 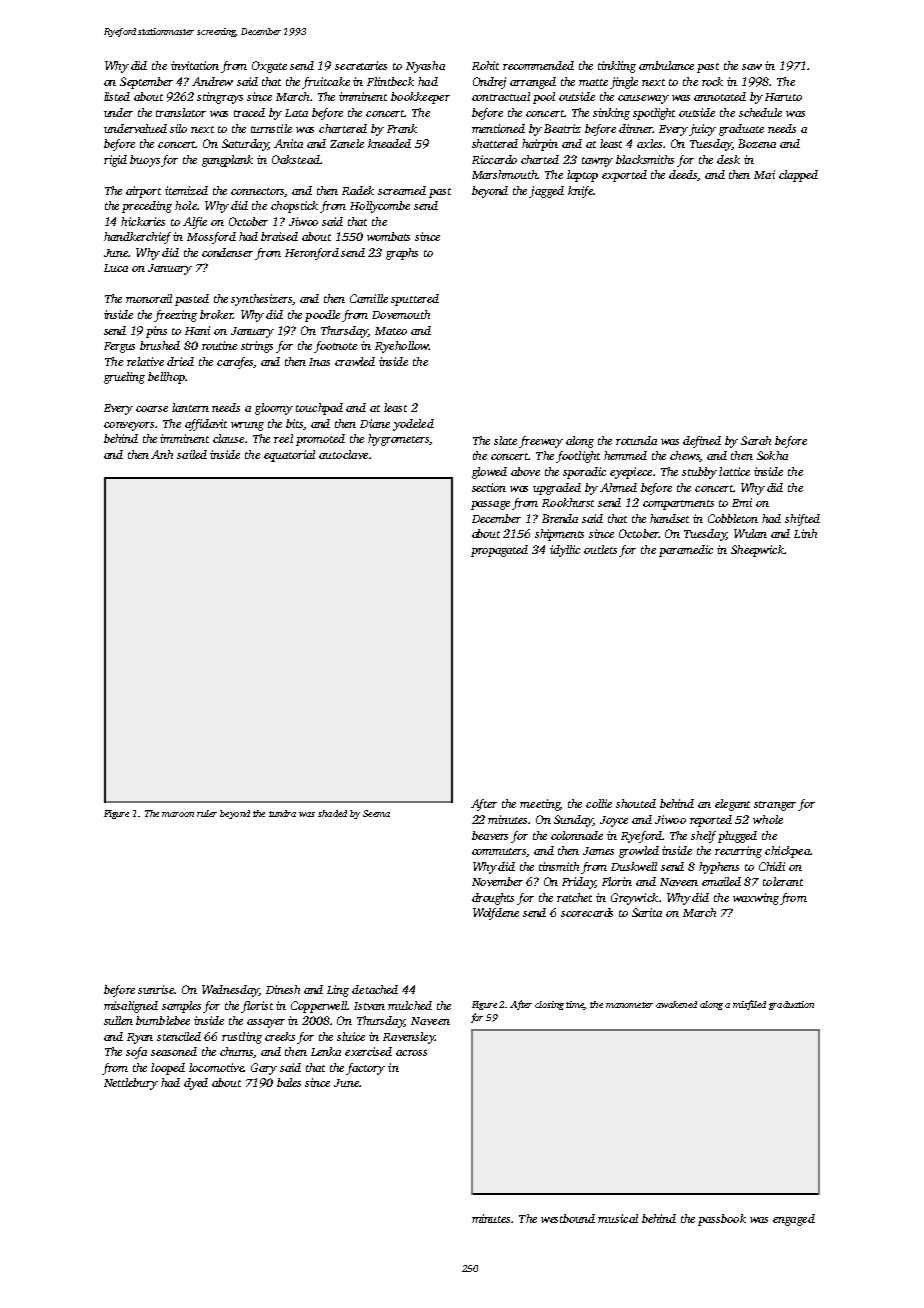 I want to click on September, so click(x=146, y=83).
